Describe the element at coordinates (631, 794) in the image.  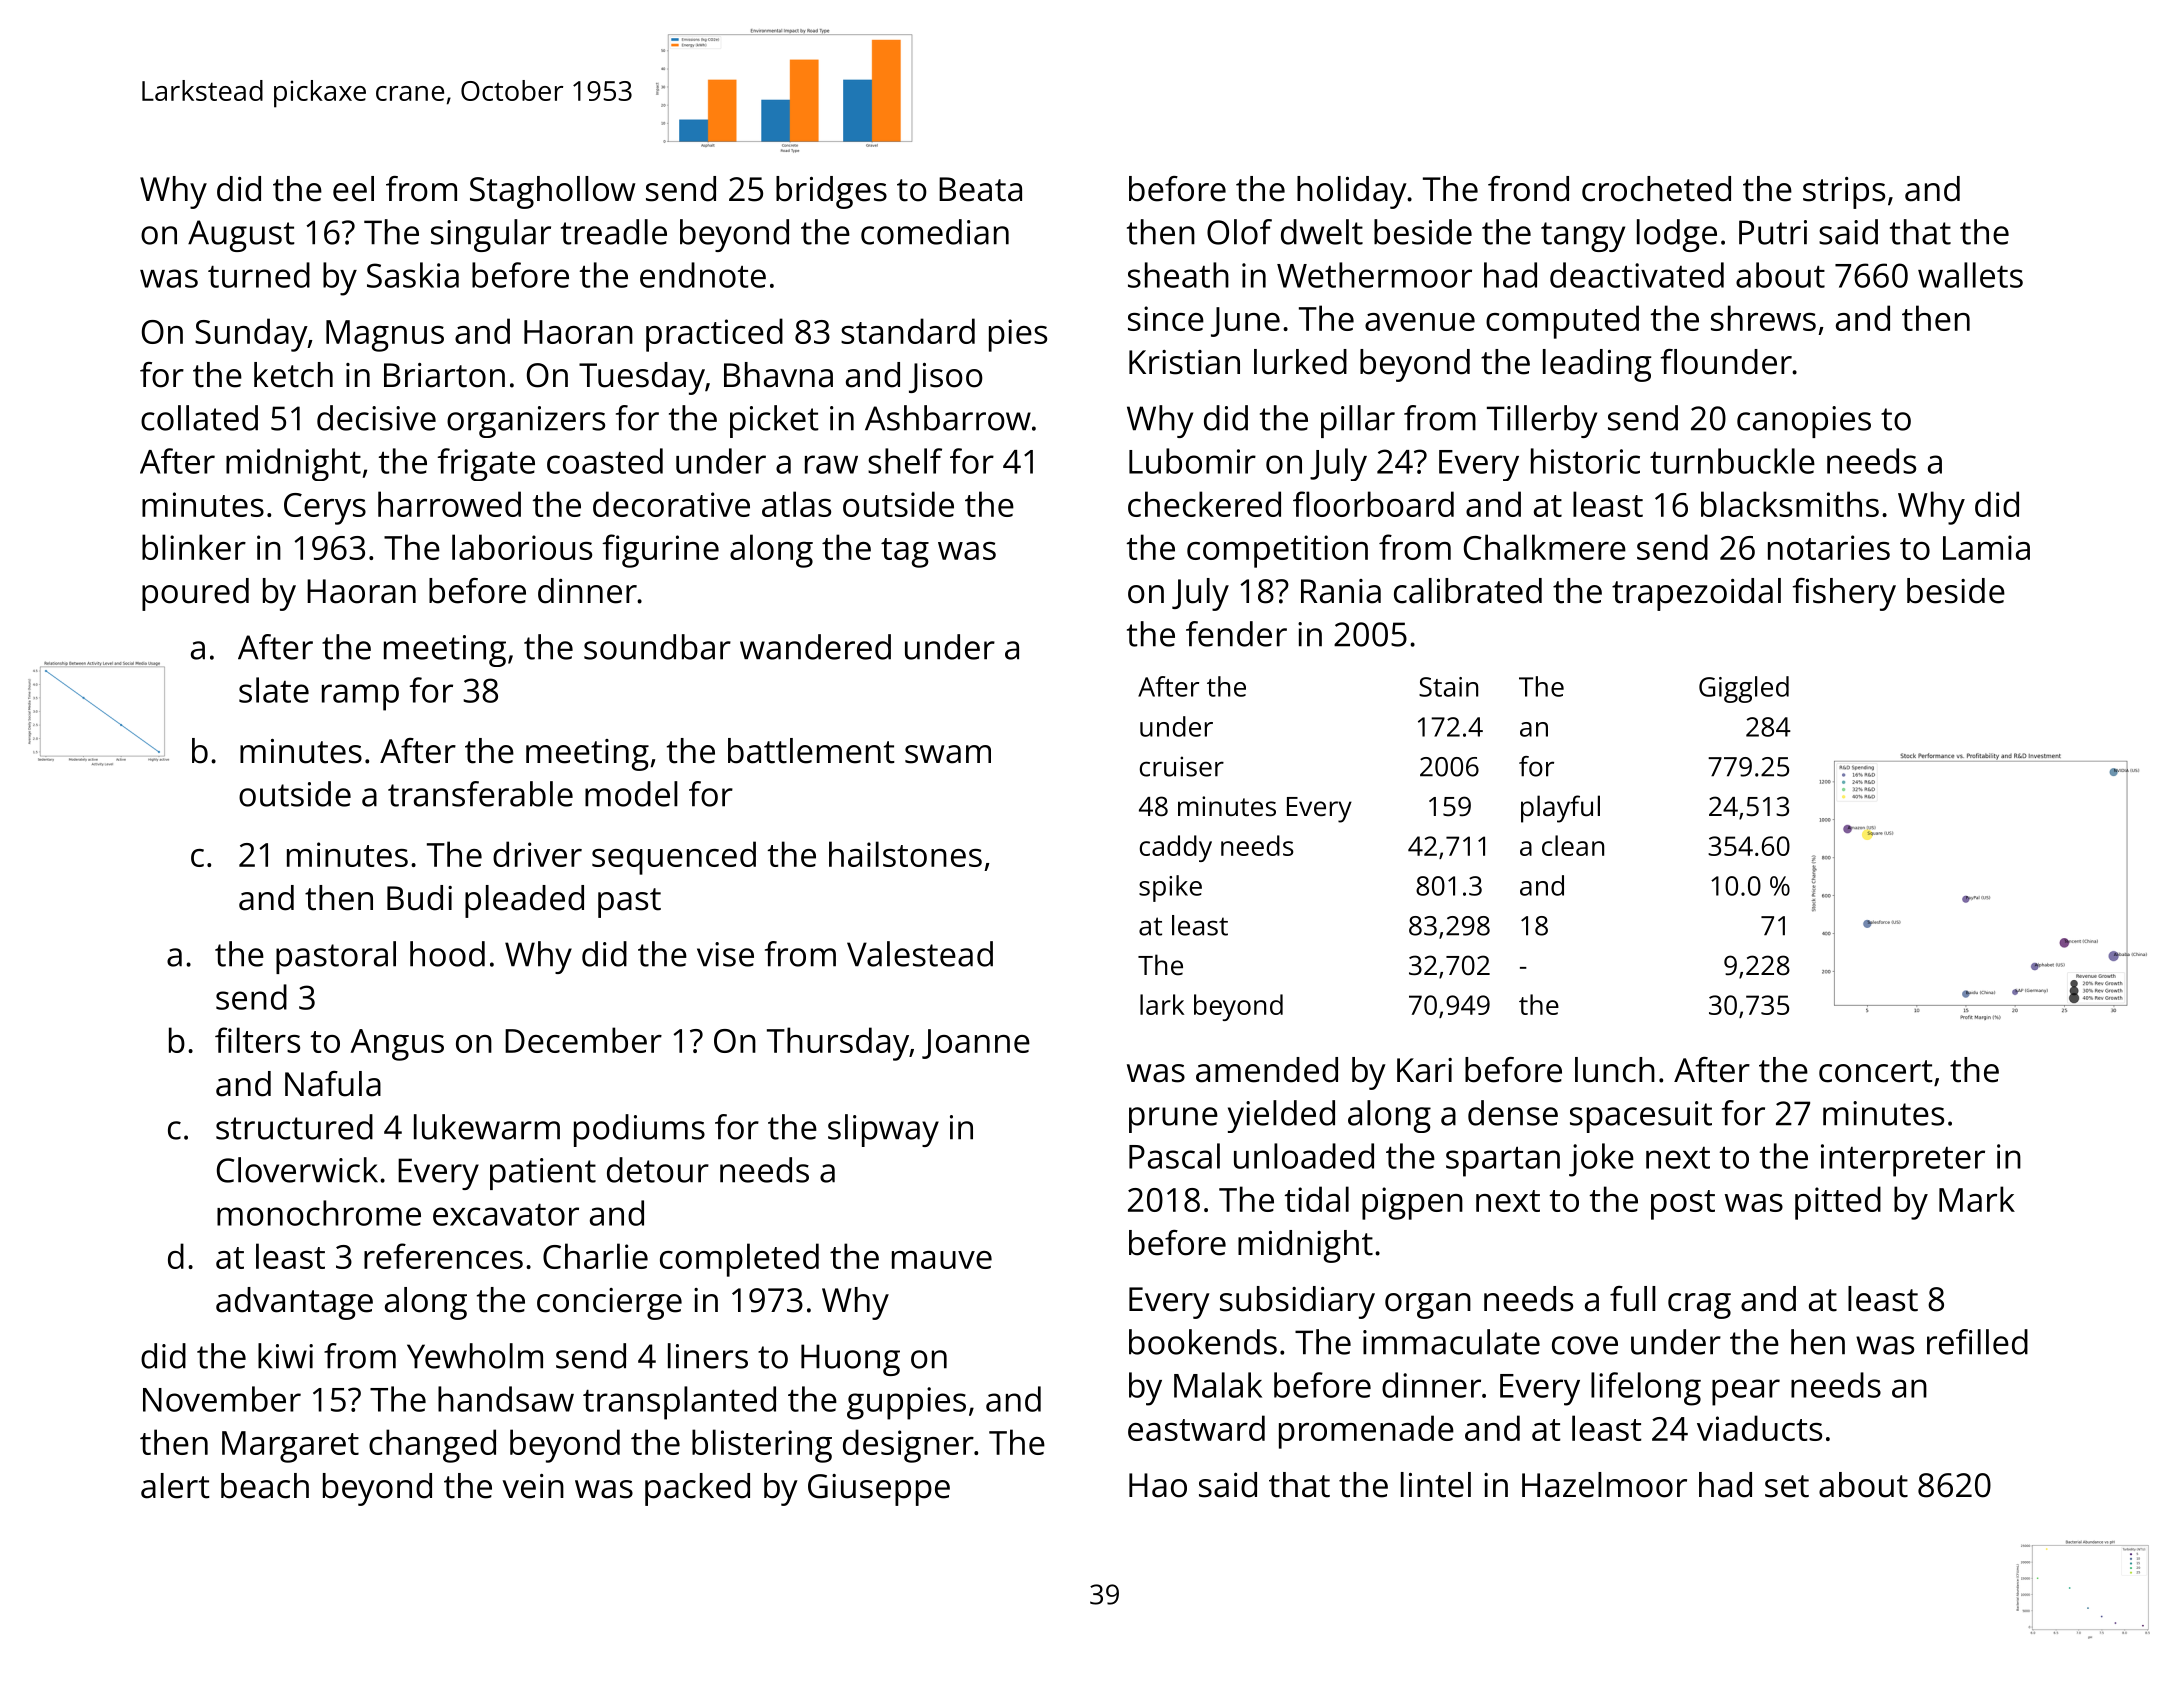
I see `model` at that location.
